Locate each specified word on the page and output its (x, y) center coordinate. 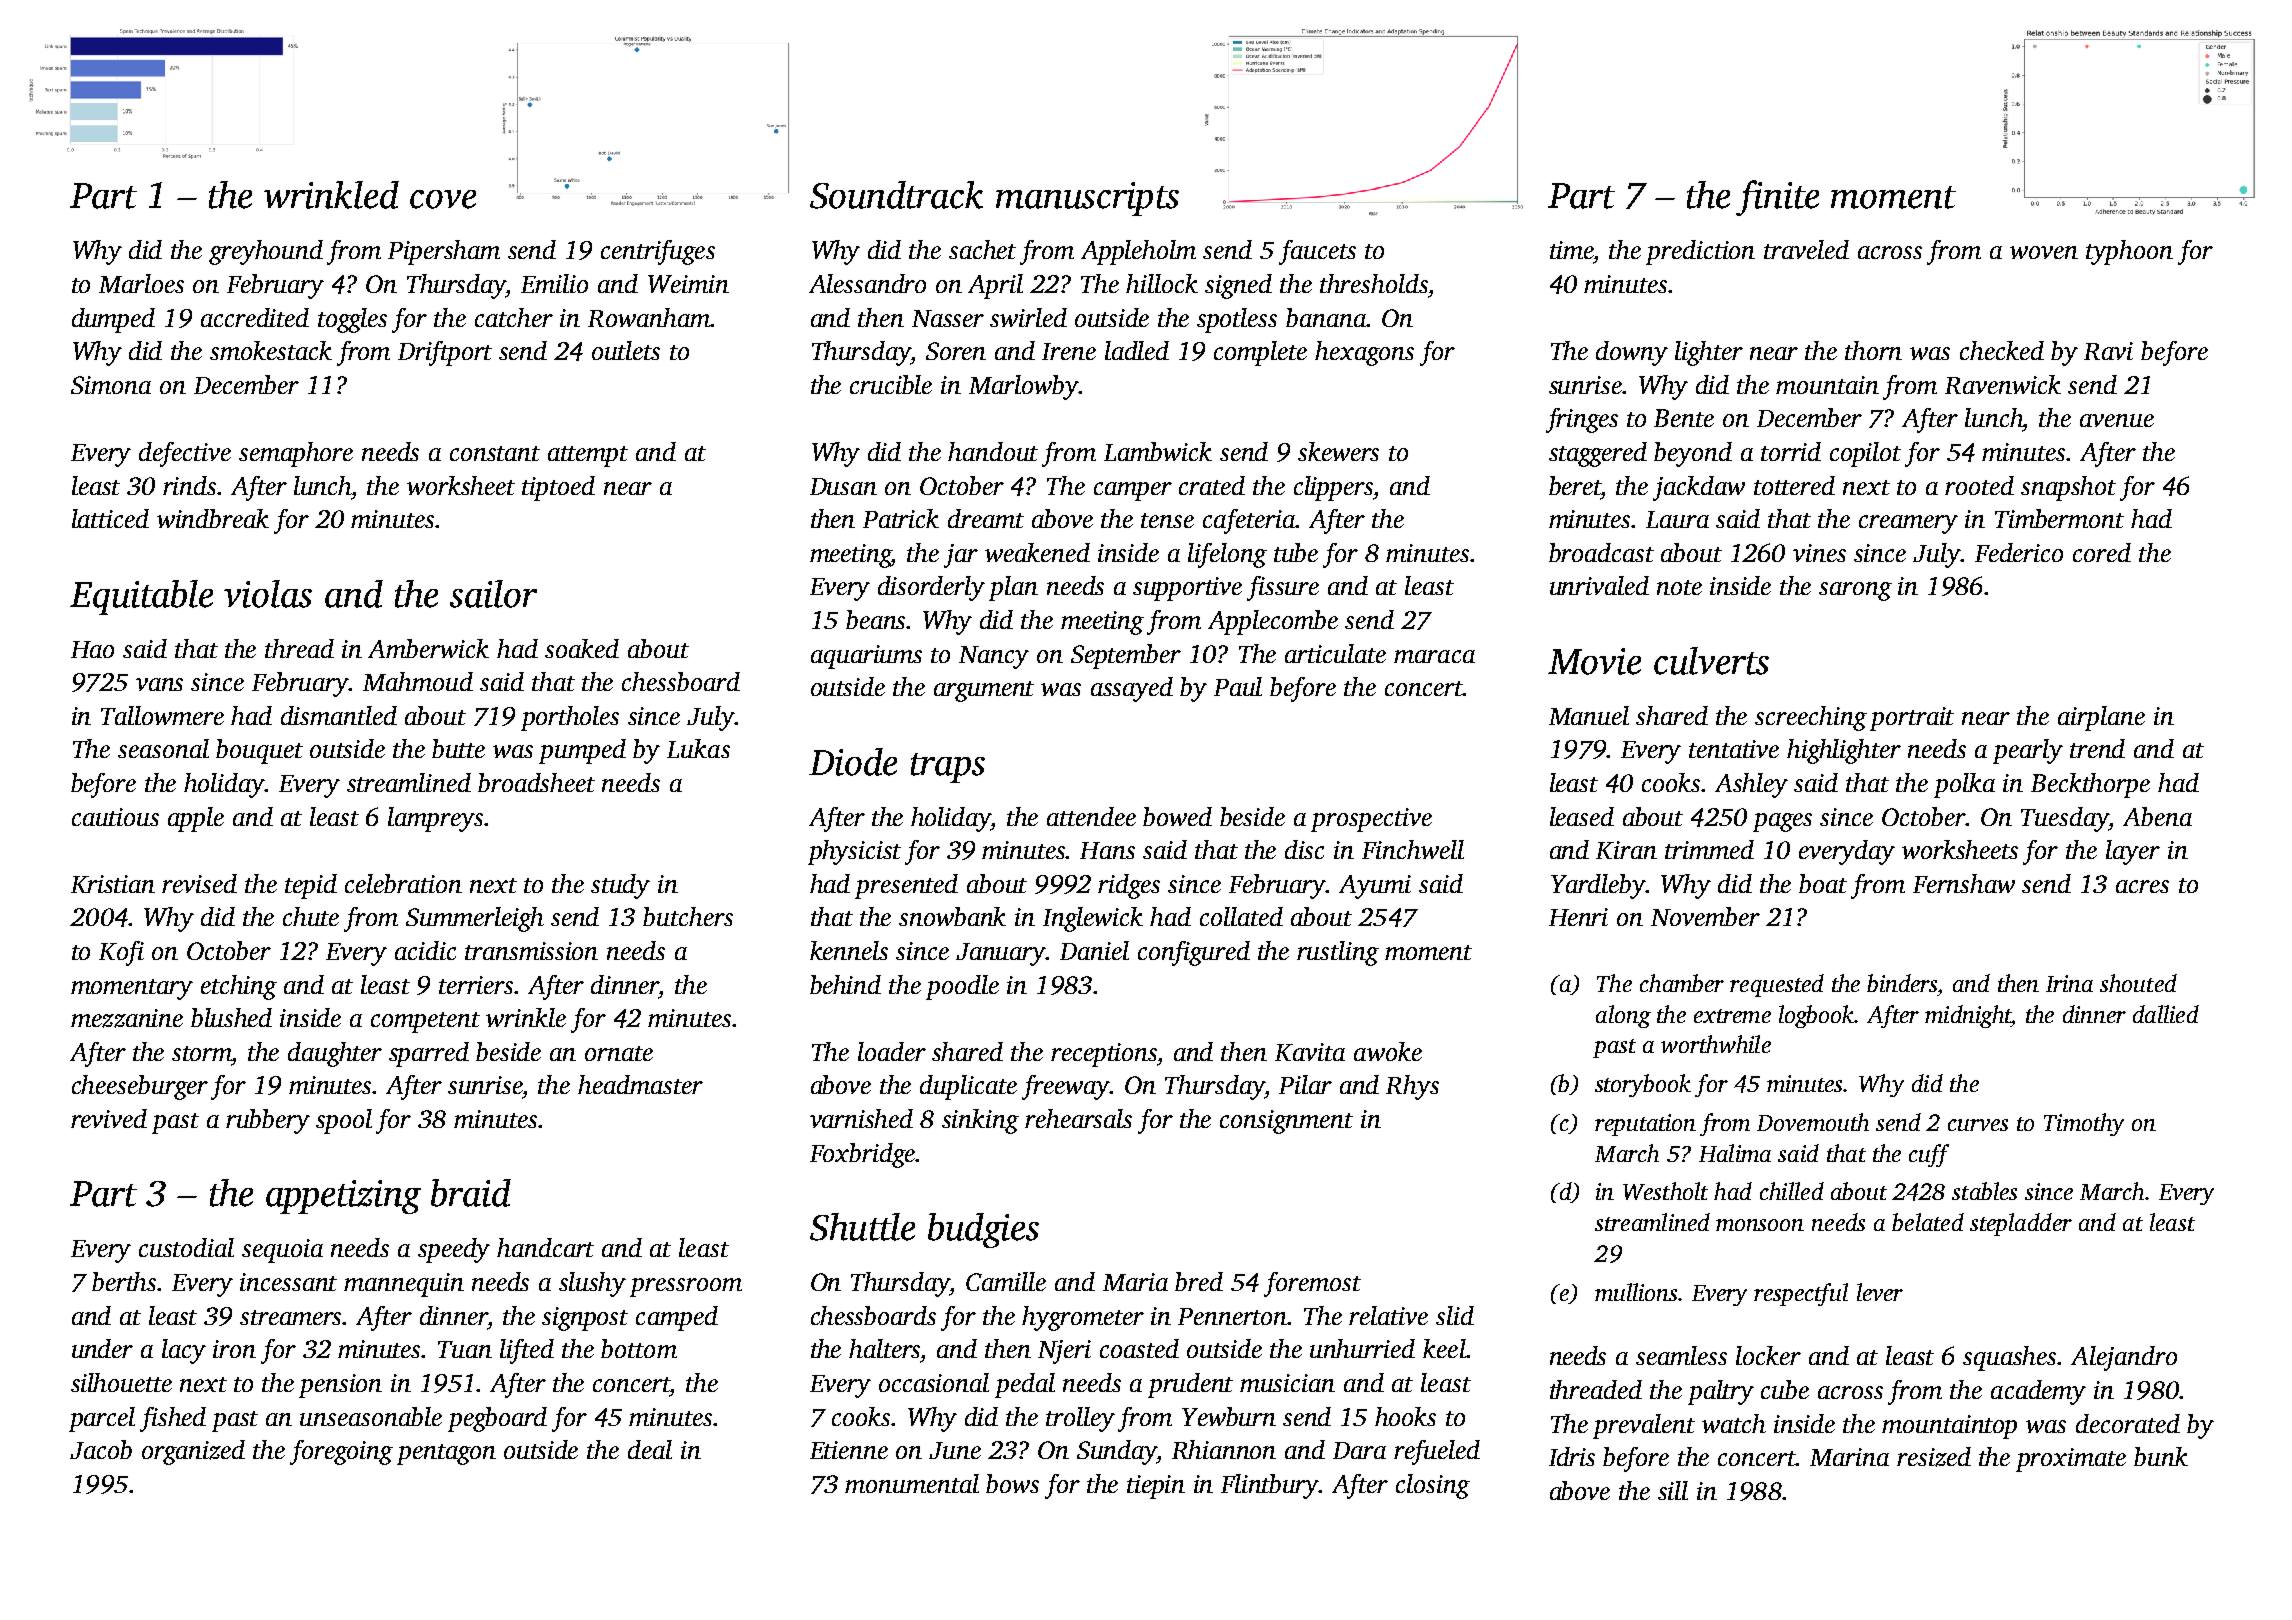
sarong (1855, 591)
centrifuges (658, 252)
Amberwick (428, 648)
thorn (1873, 350)
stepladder (2021, 1224)
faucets (1317, 252)
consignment (1286, 1122)
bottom (639, 1348)
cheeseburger (140, 1087)
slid (1455, 1315)
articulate (1335, 653)
